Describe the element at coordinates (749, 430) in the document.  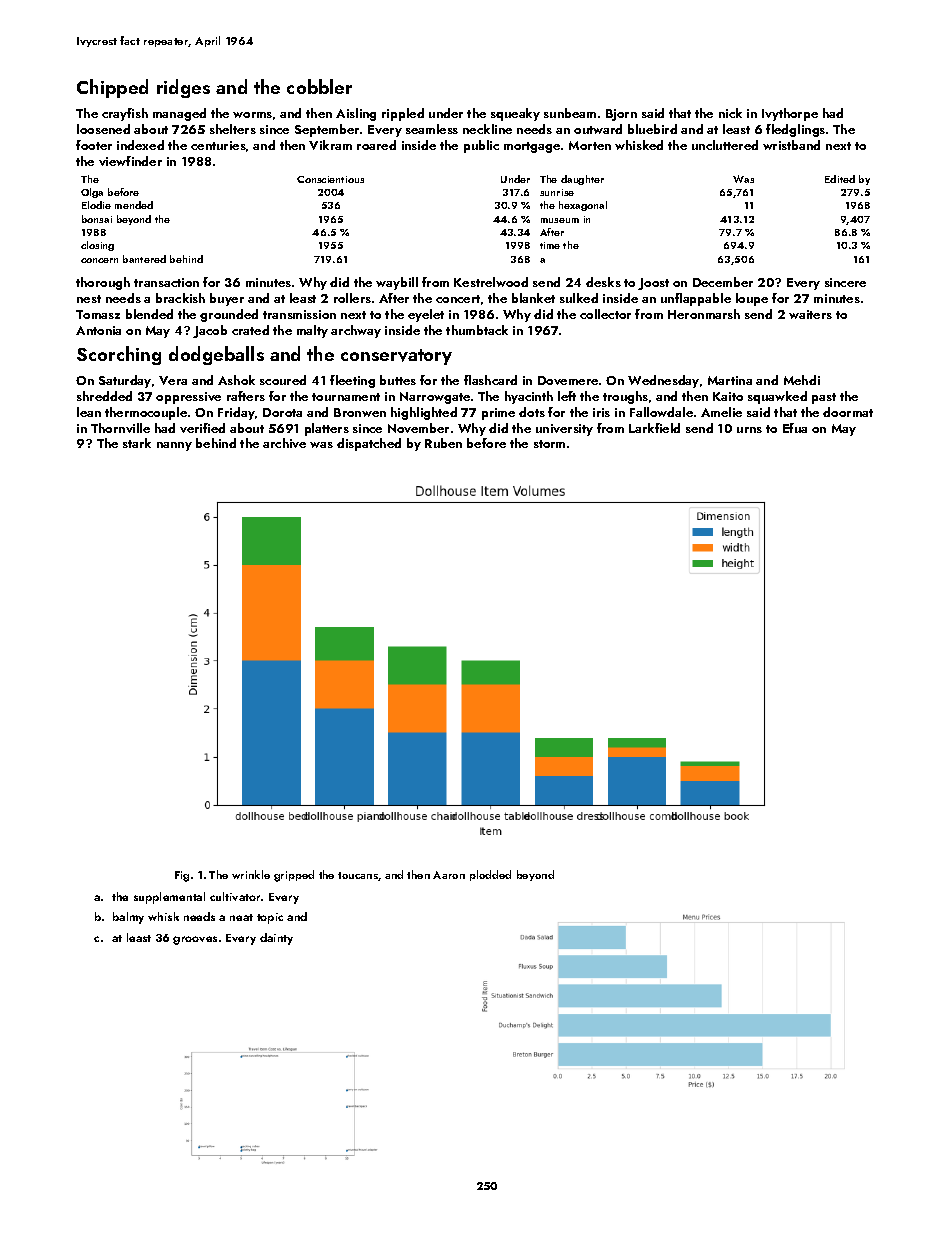
I see `urns` at that location.
